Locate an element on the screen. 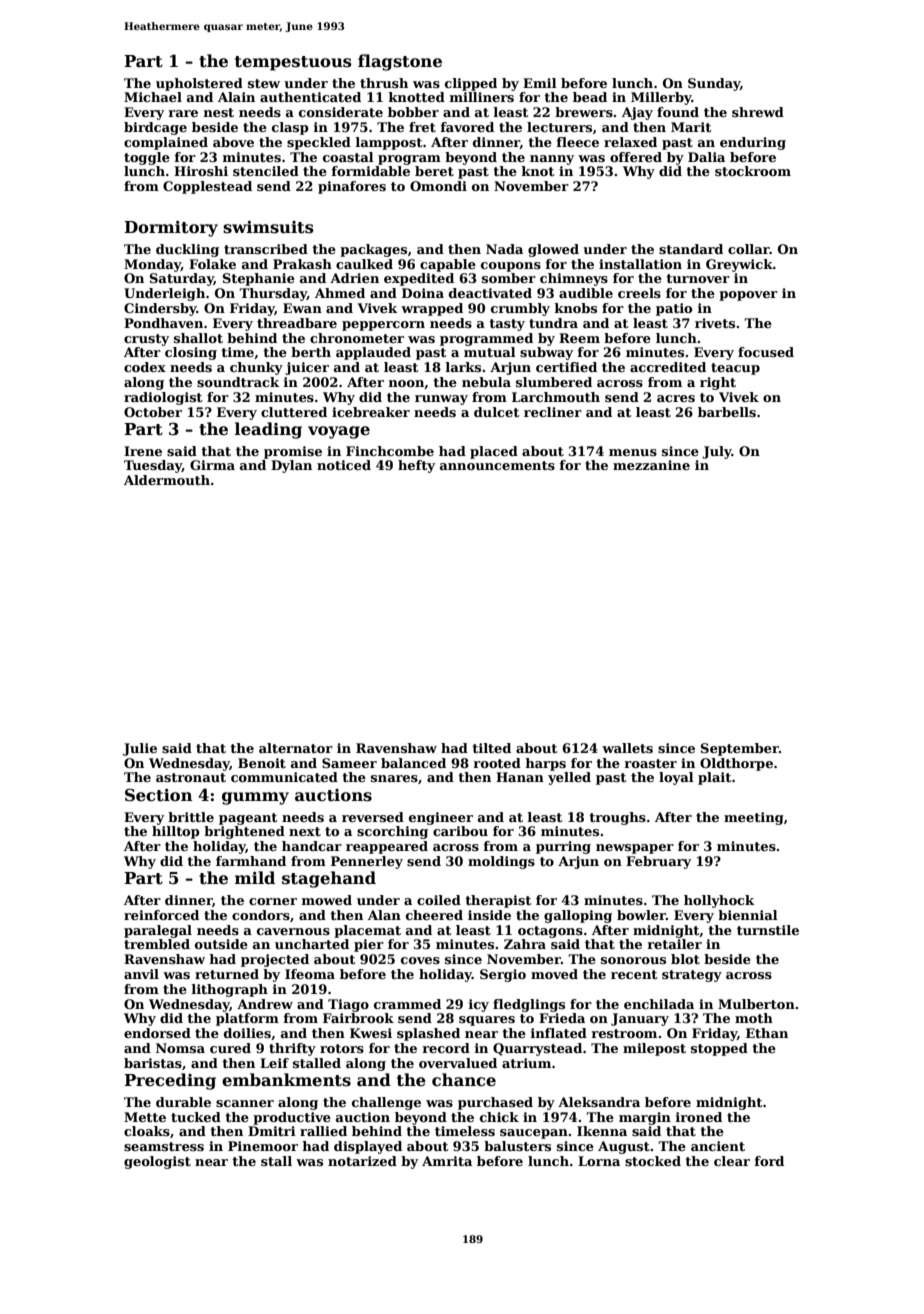 This screenshot has height=1314, width=924. stocked is located at coordinates (653, 1161).
